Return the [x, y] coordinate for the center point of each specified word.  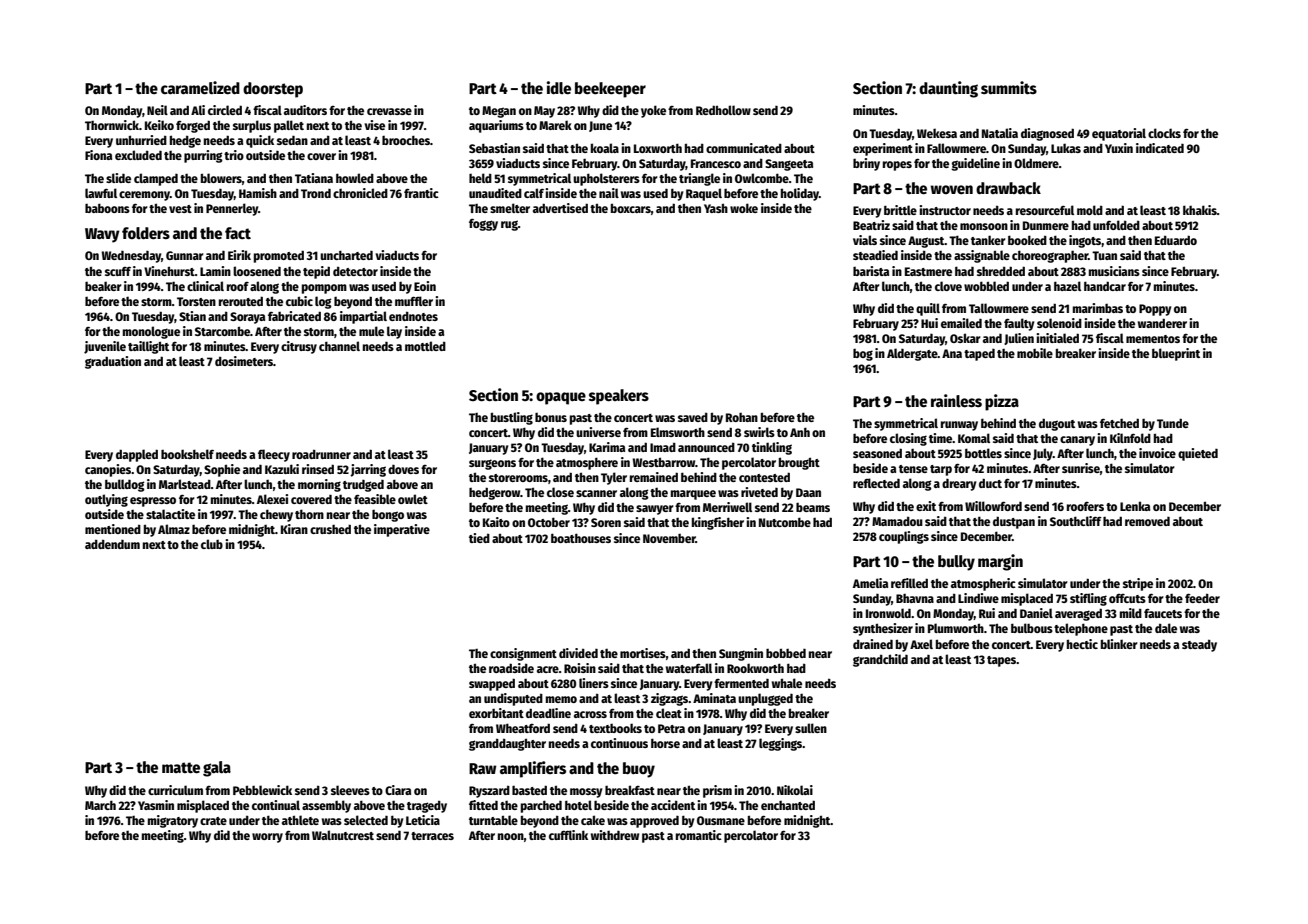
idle [559, 88]
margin [1000, 562]
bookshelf [187, 454]
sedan [292, 140]
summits [1009, 87]
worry [267, 838]
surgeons [492, 464]
